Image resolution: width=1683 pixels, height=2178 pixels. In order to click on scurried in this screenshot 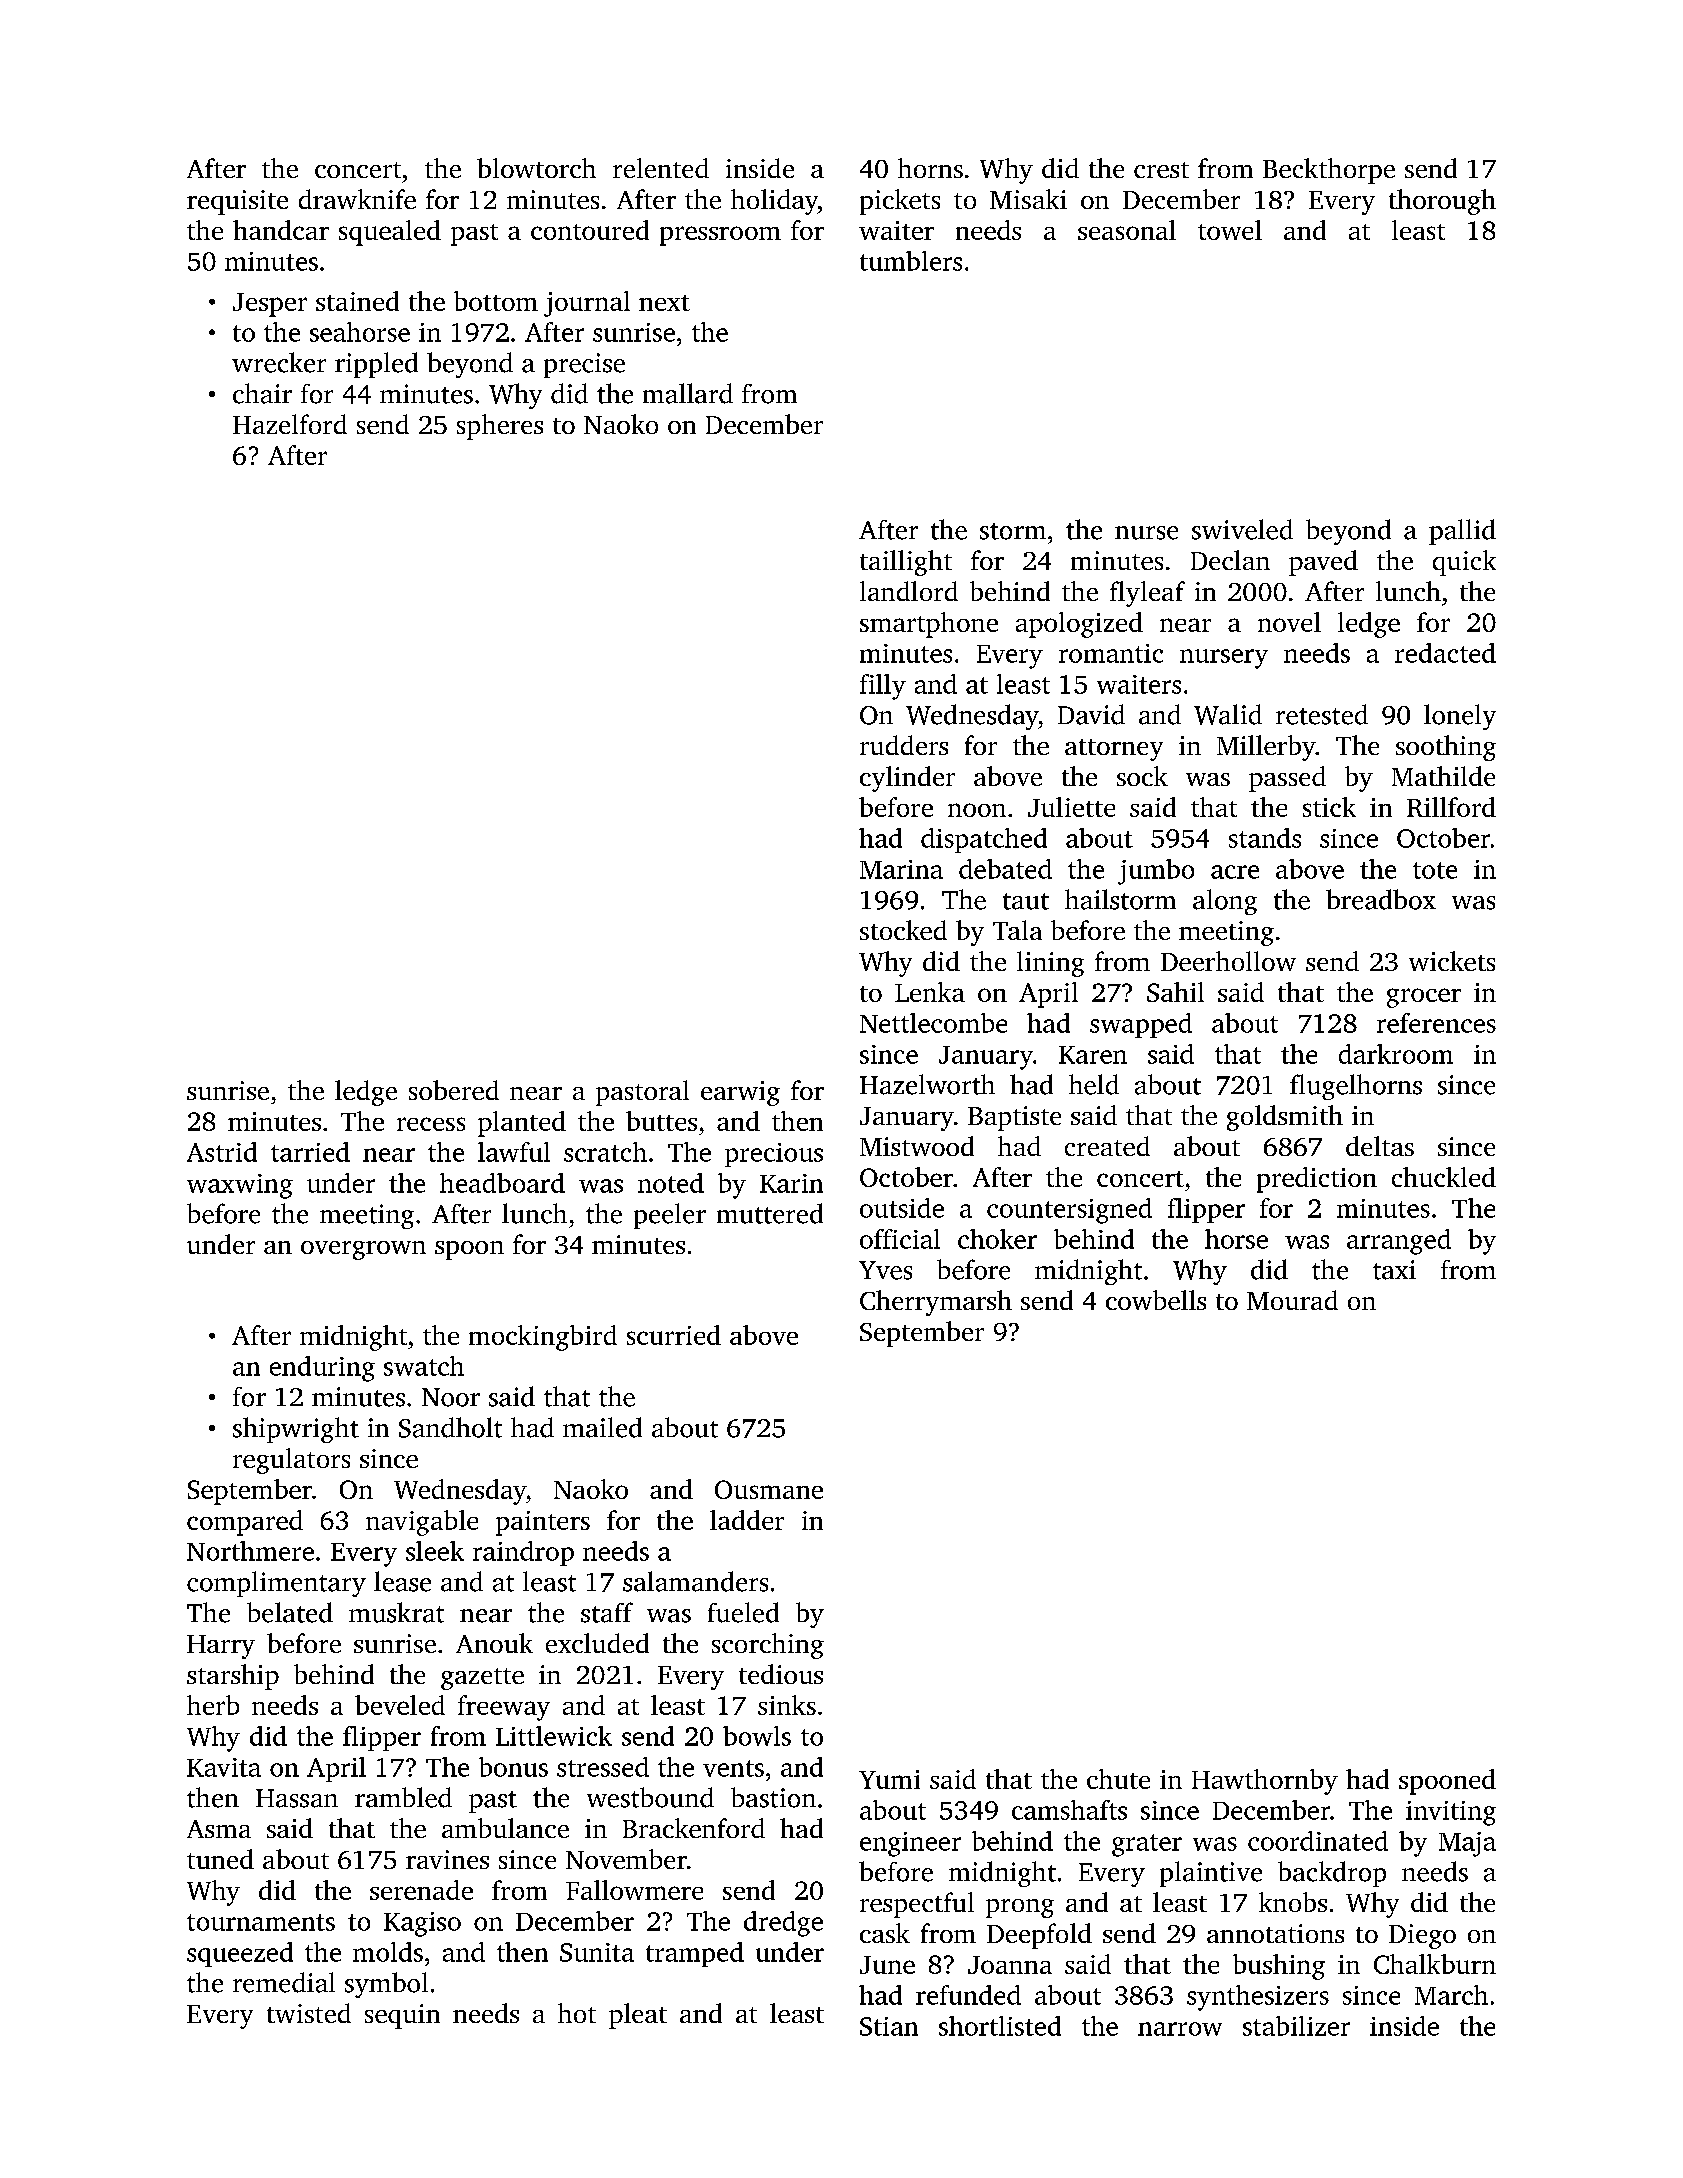, I will do `click(674, 1335)`.
